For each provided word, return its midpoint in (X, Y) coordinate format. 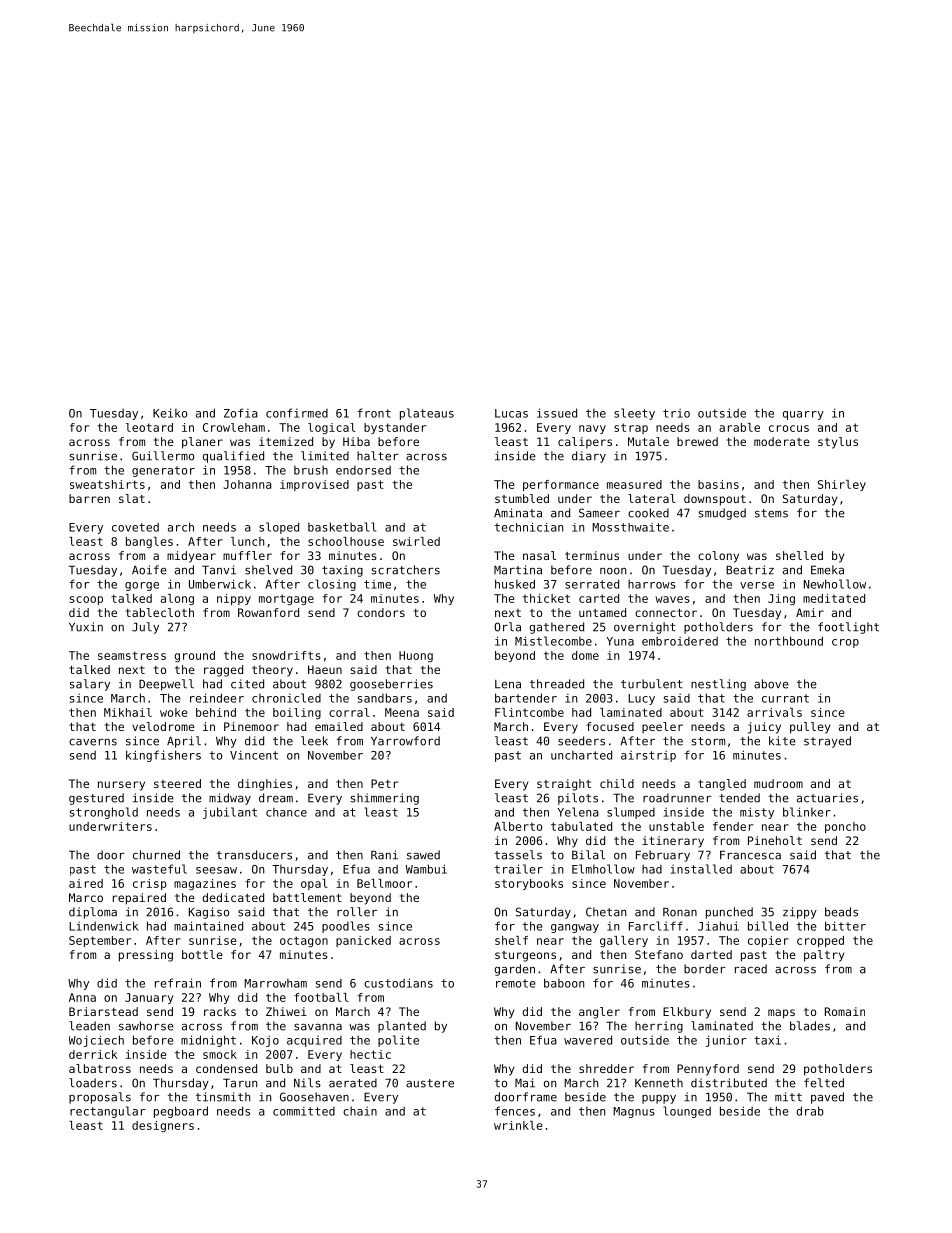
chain (360, 1111)
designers (163, 1126)
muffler (247, 555)
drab (810, 1111)
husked (515, 584)
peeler (662, 728)
